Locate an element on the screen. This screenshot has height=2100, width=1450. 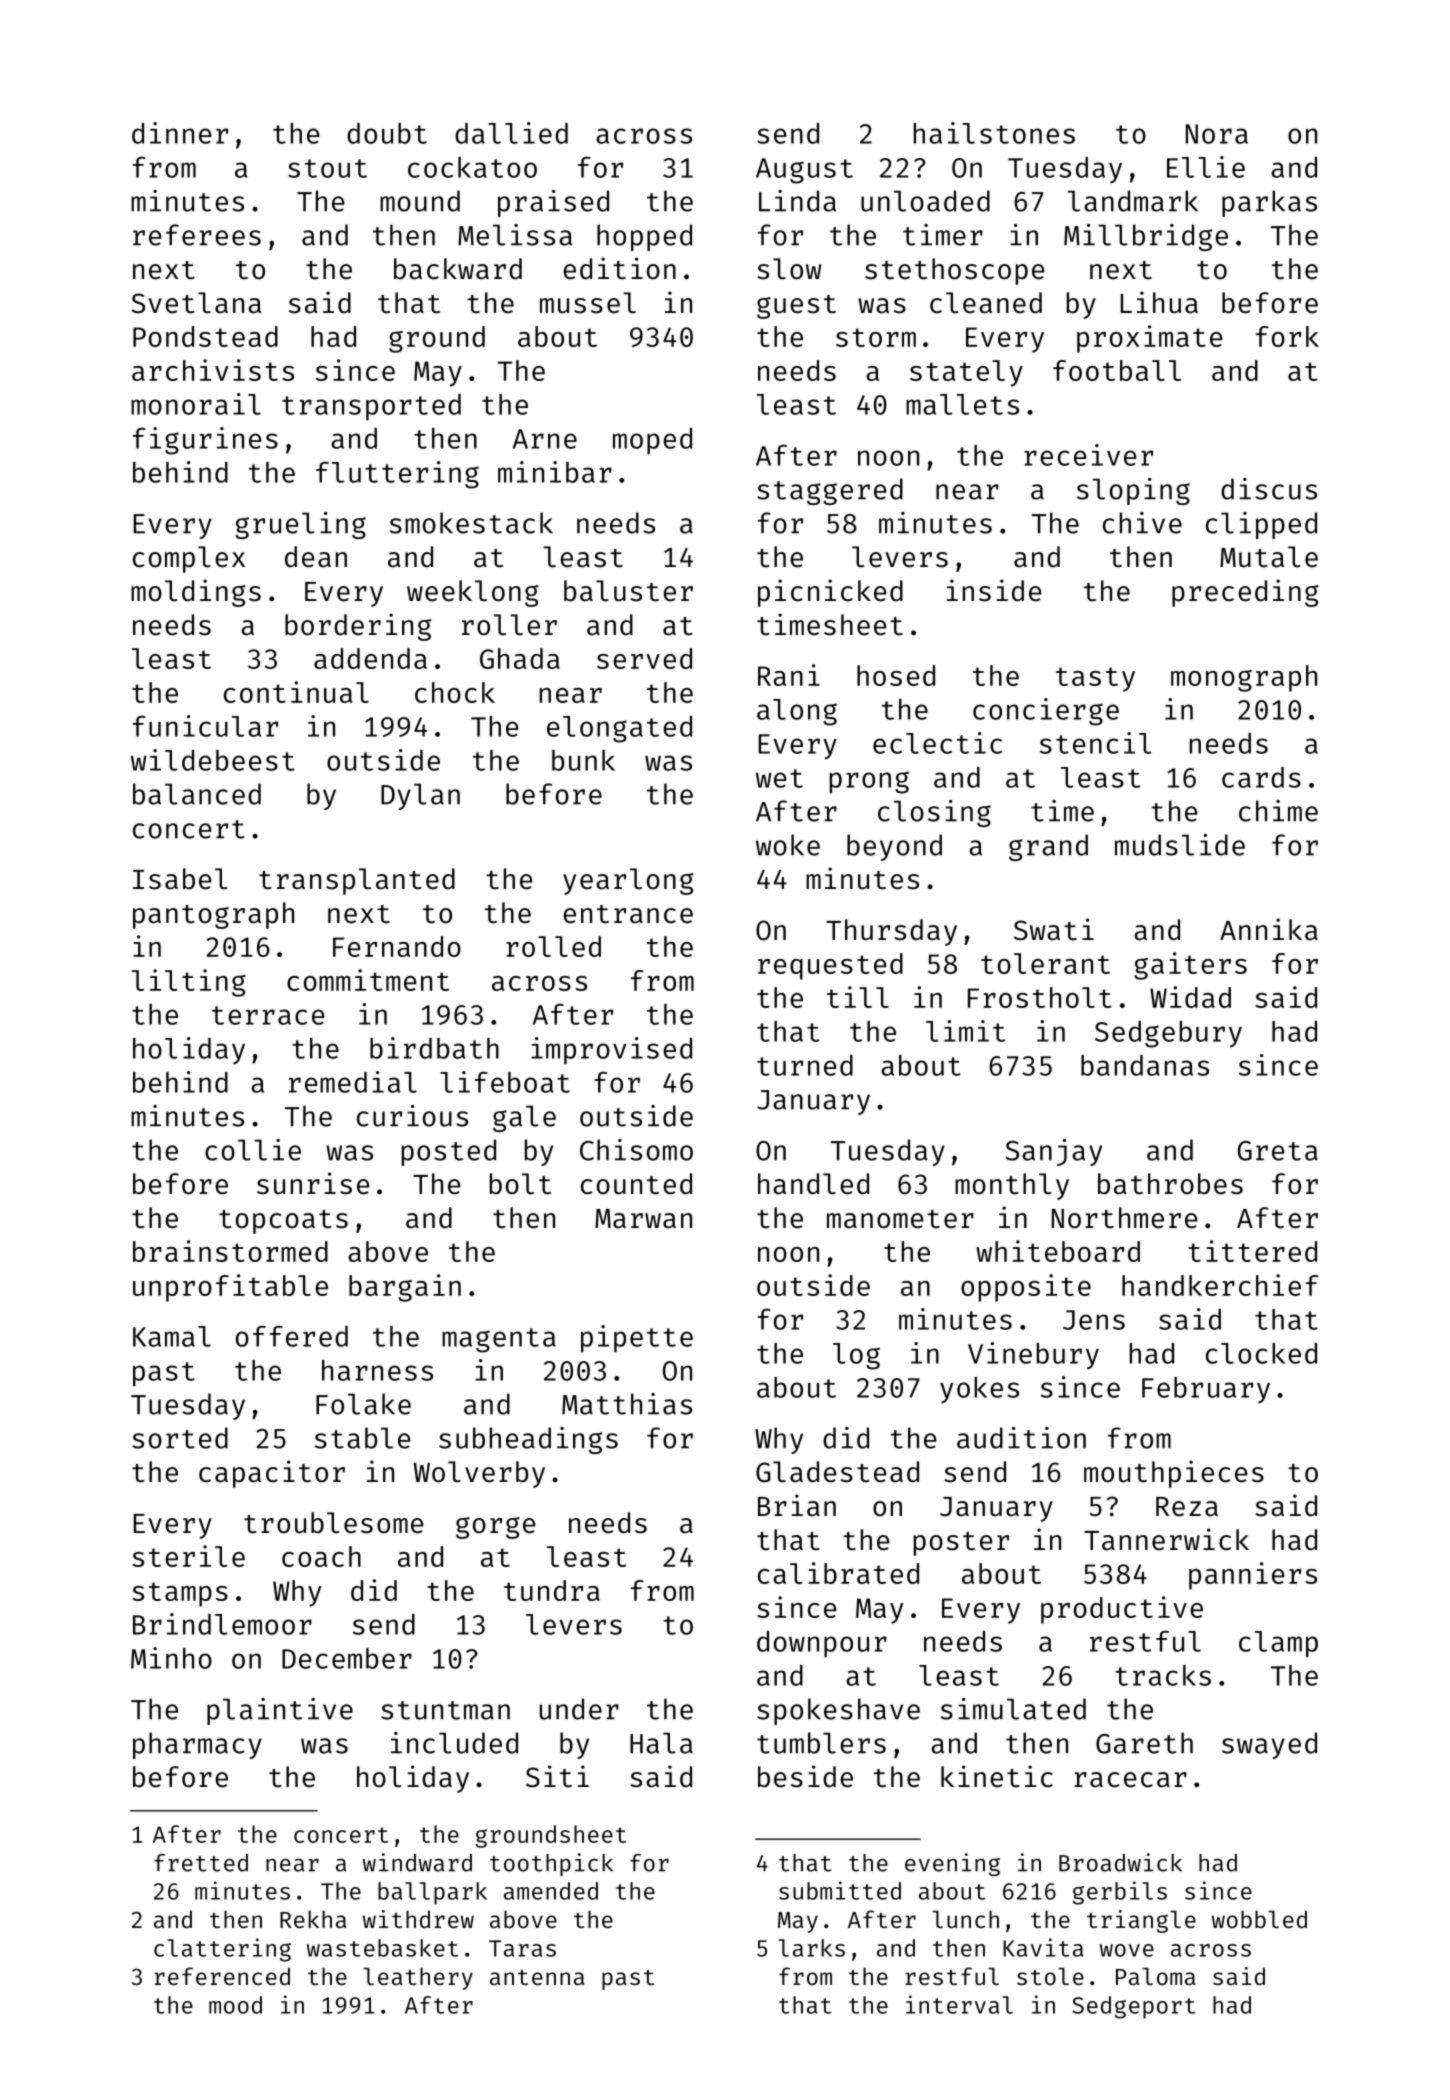
receiver is located at coordinates (1088, 455).
